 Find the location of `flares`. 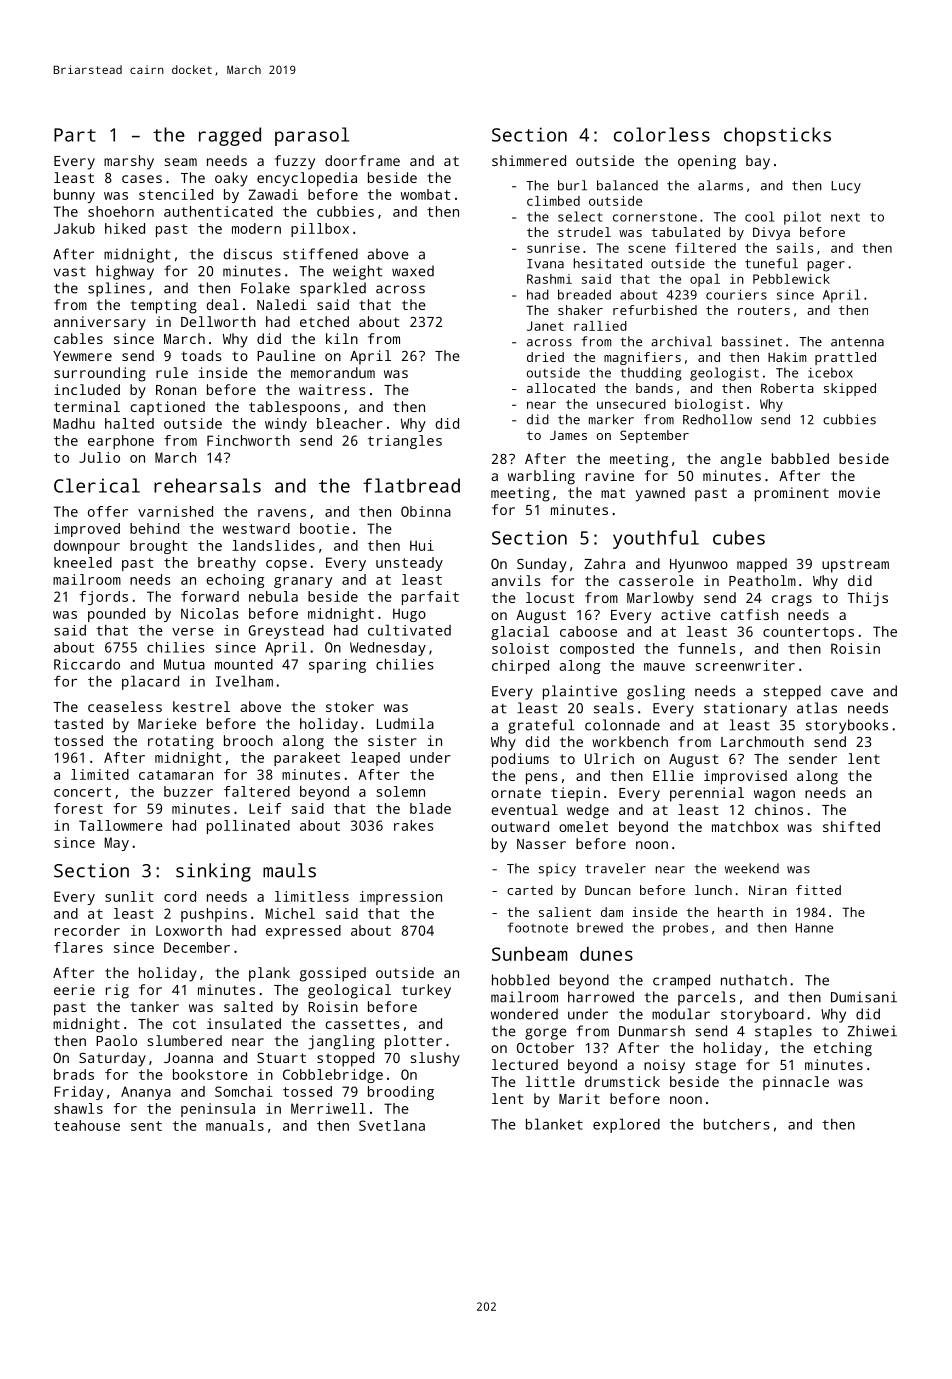

flares is located at coordinates (78, 947).
